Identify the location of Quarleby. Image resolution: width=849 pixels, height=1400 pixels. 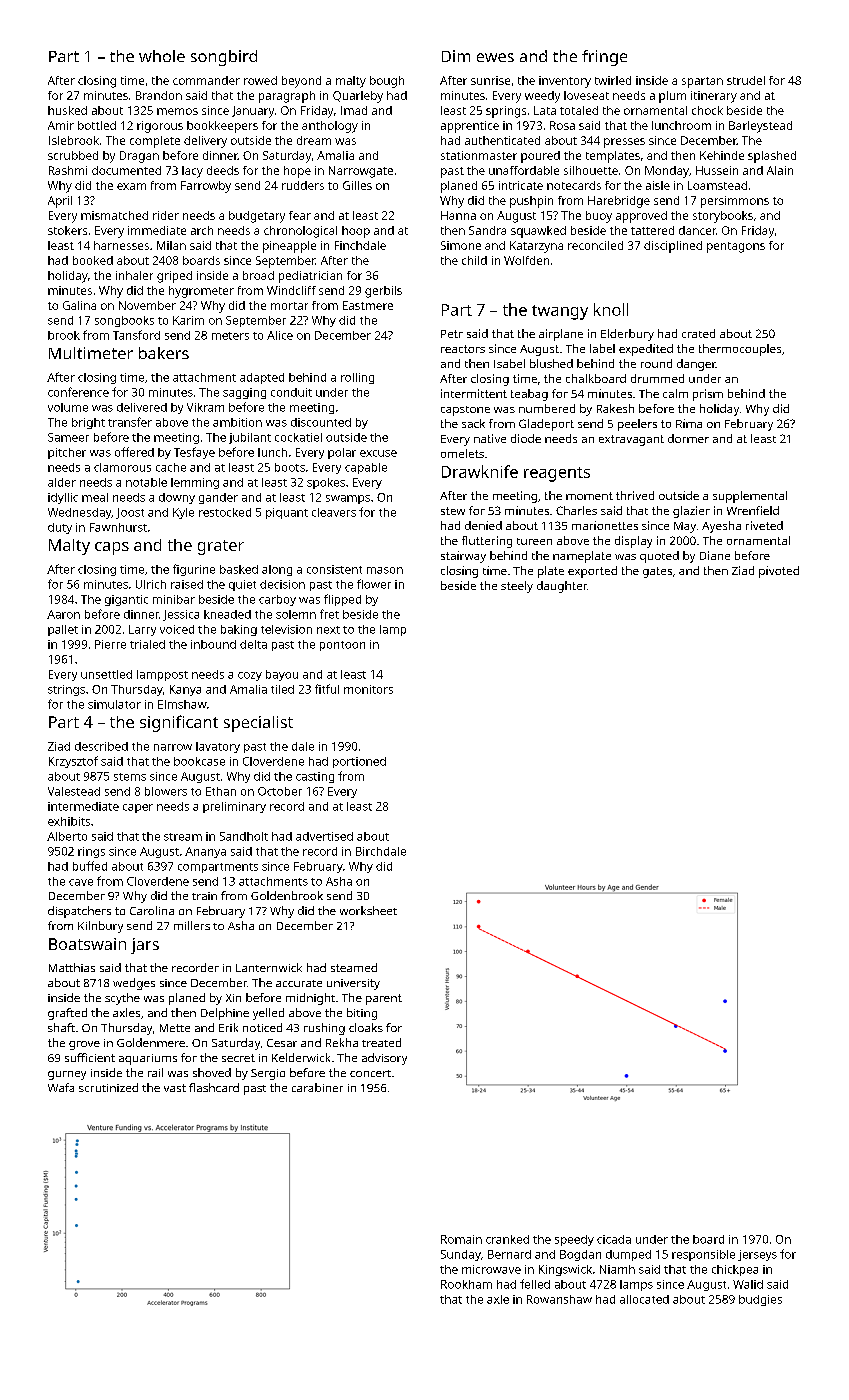
(358, 97).
